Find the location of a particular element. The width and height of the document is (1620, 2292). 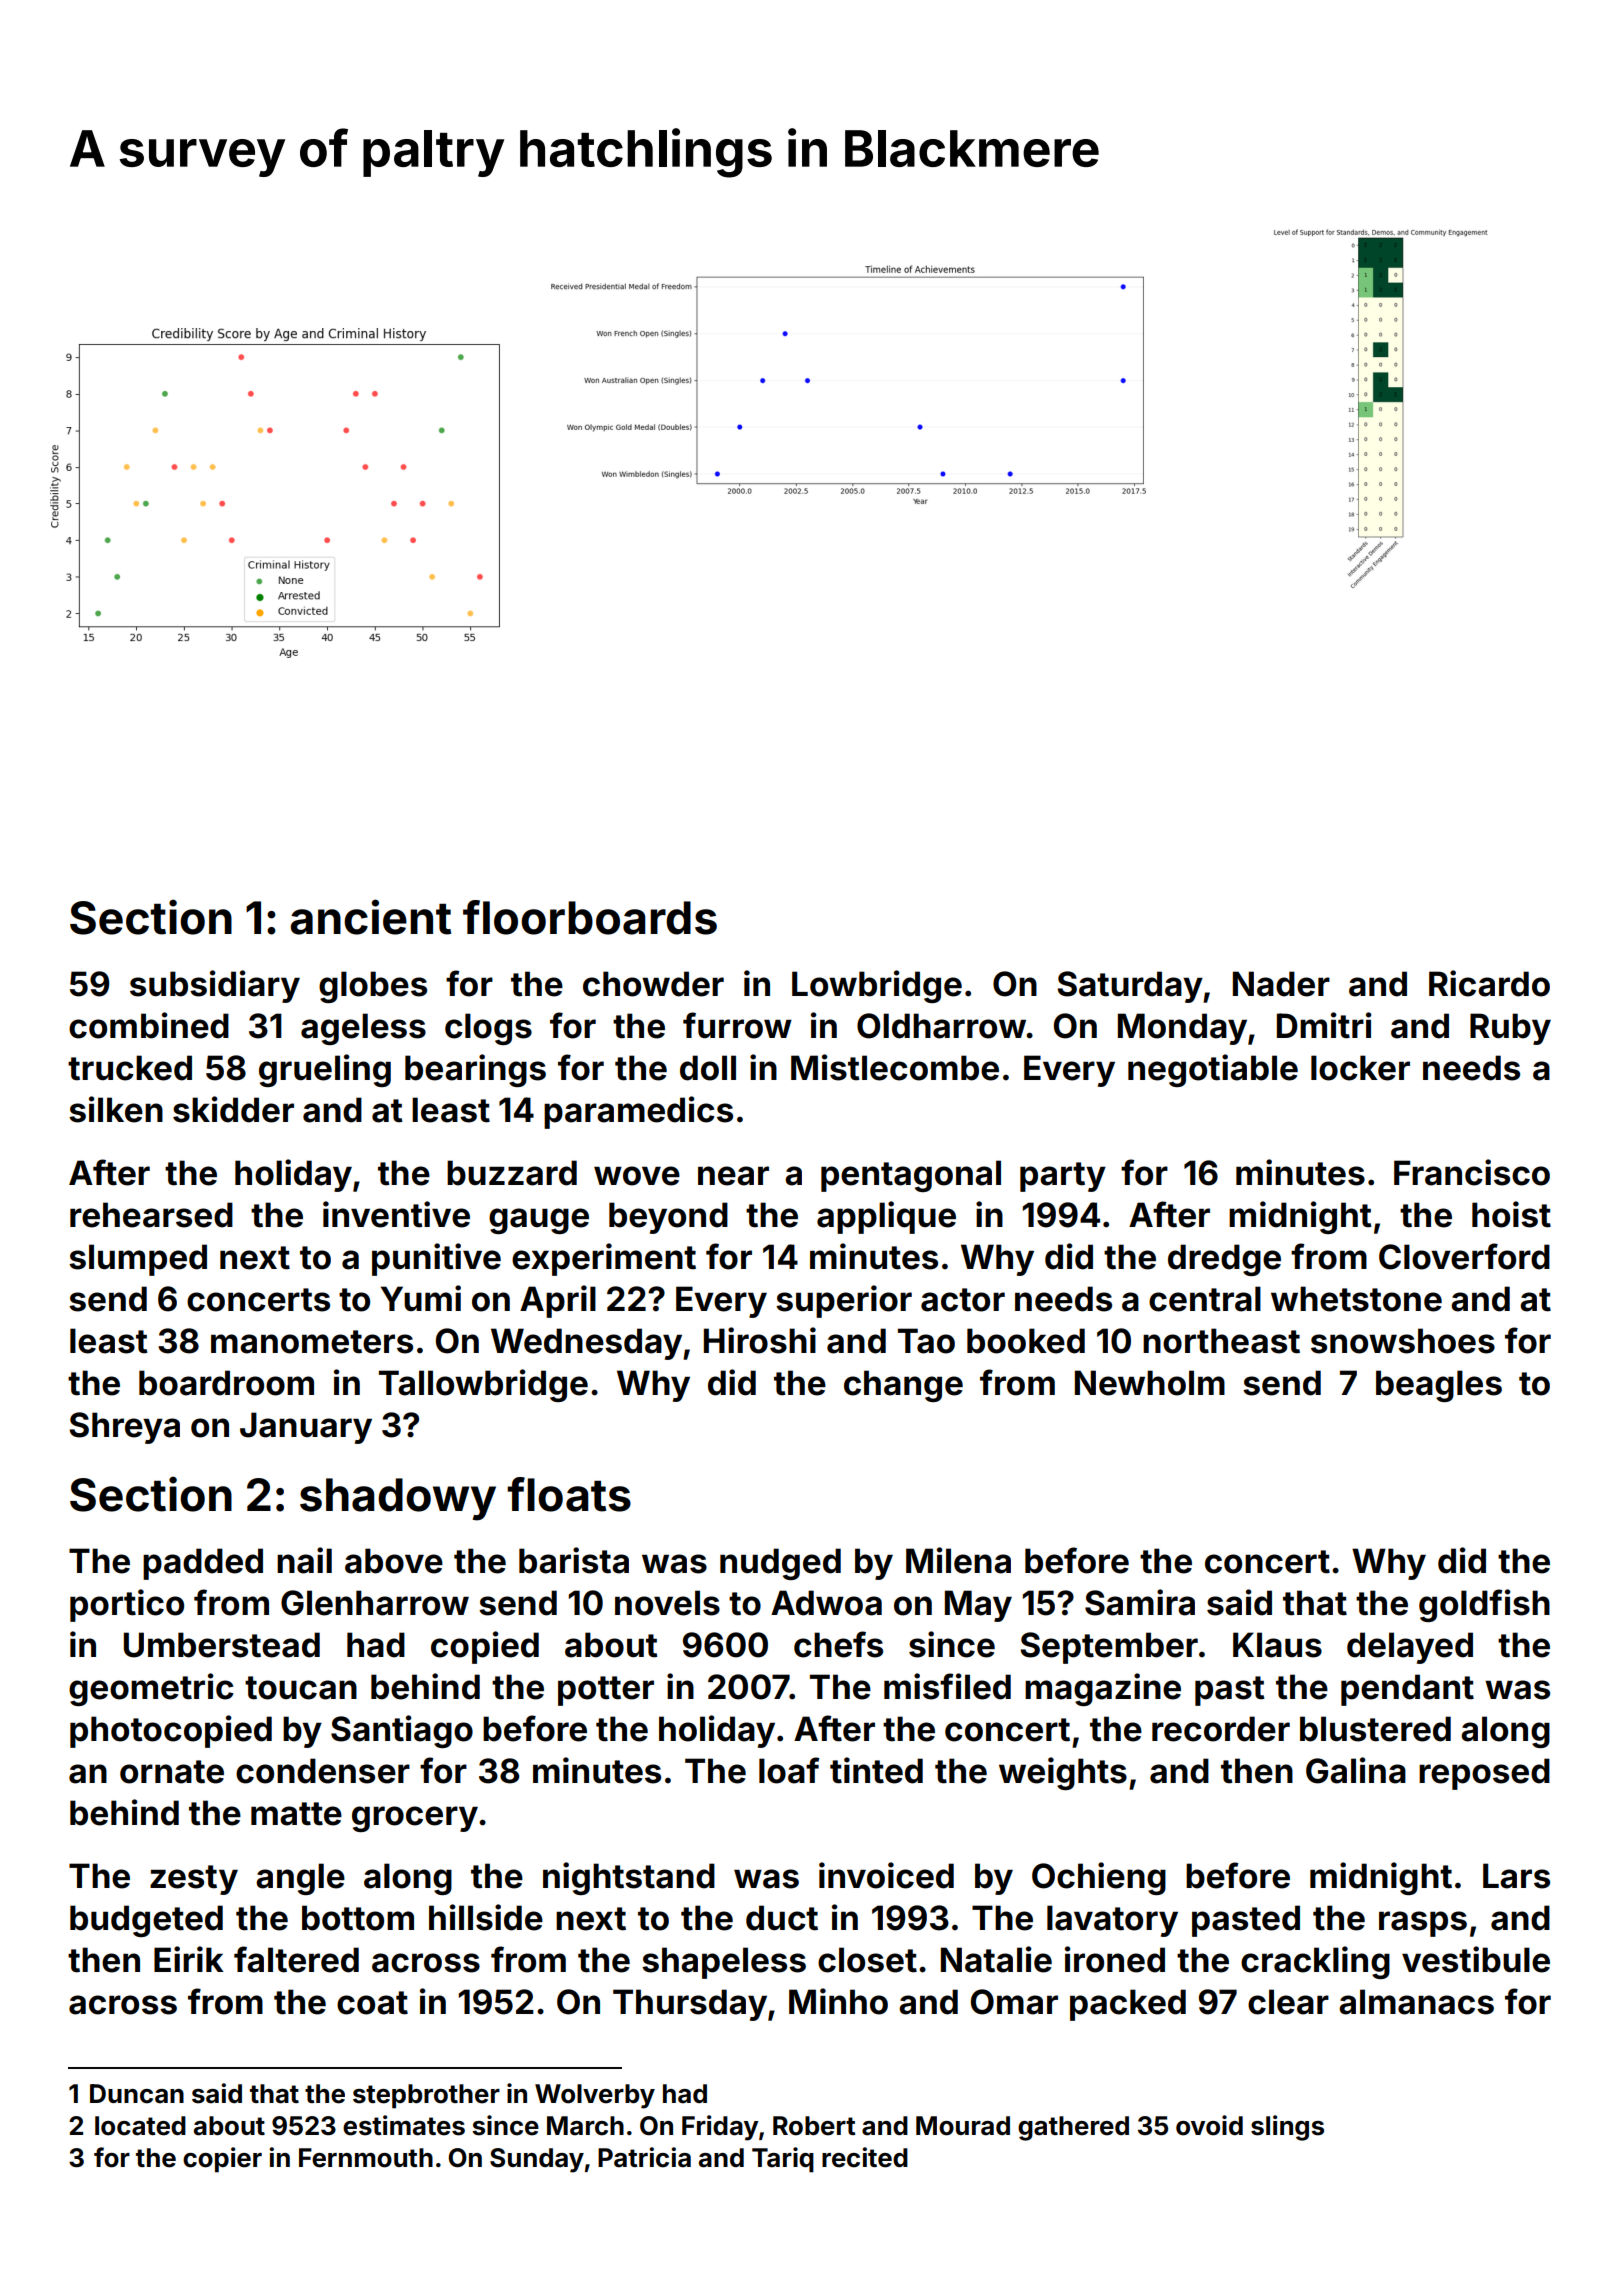

Glenharrow is located at coordinates (375, 1603).
